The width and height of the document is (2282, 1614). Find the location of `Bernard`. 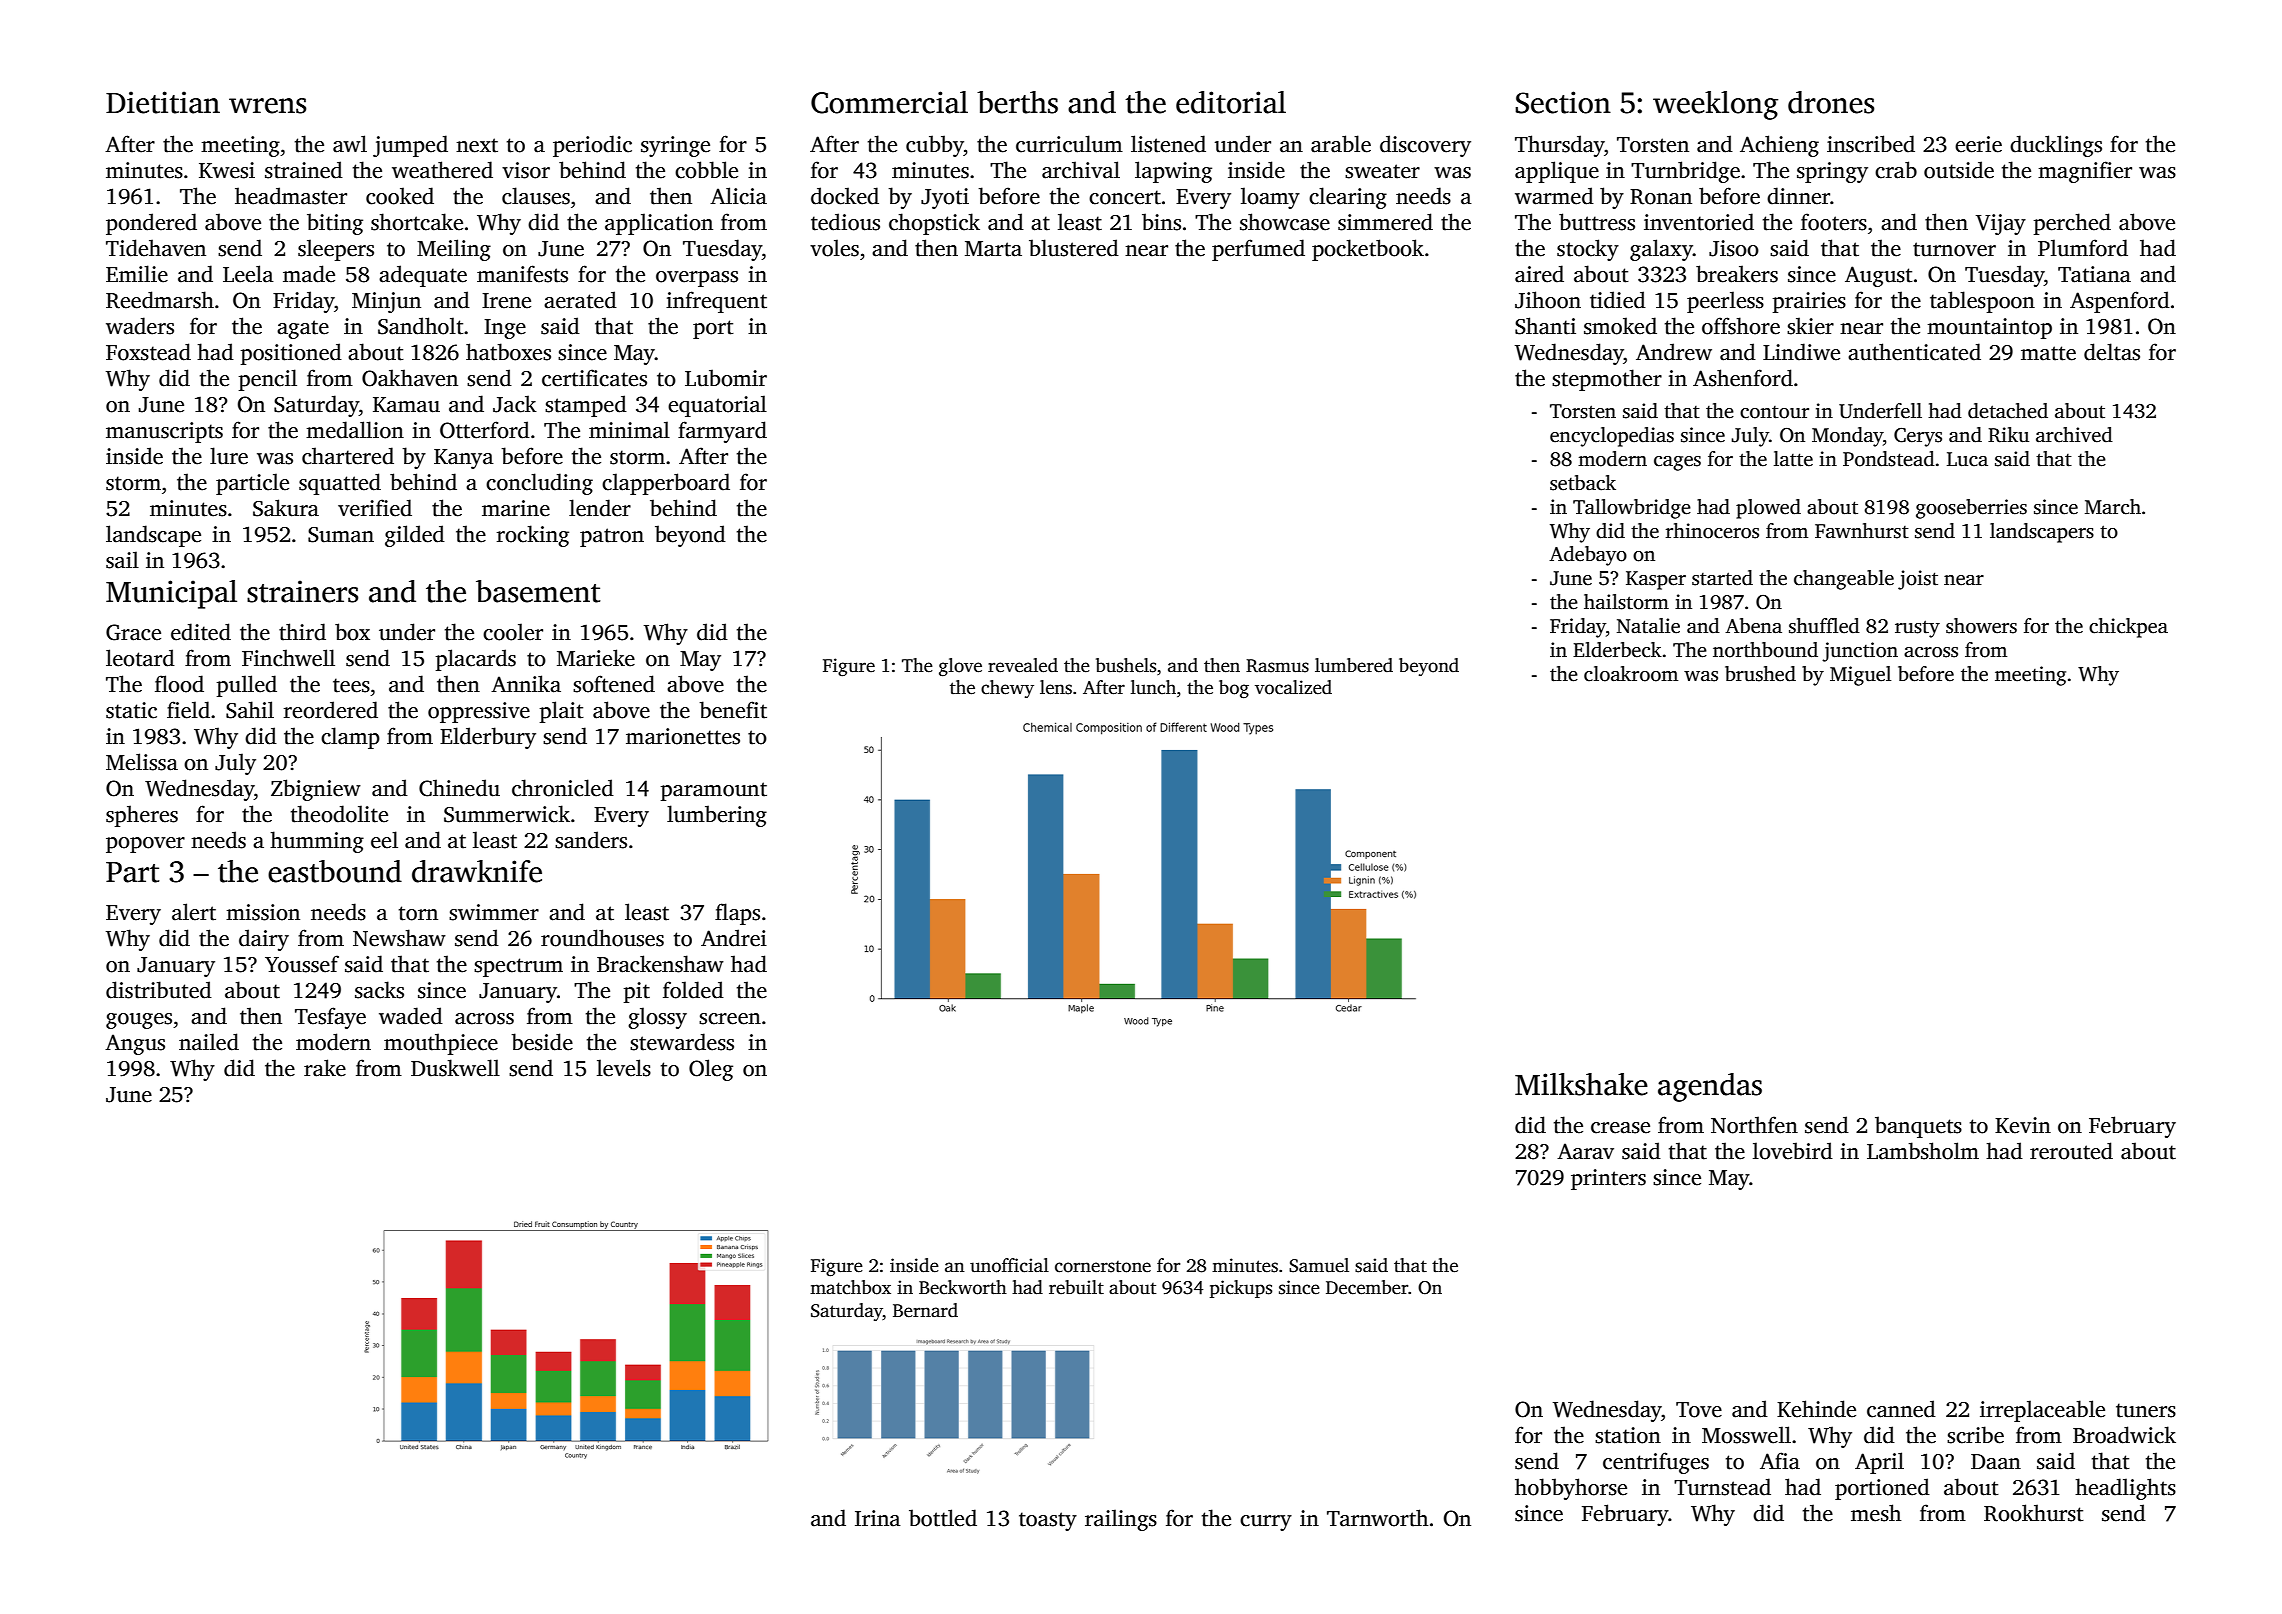

Bernard is located at coordinates (925, 1310).
